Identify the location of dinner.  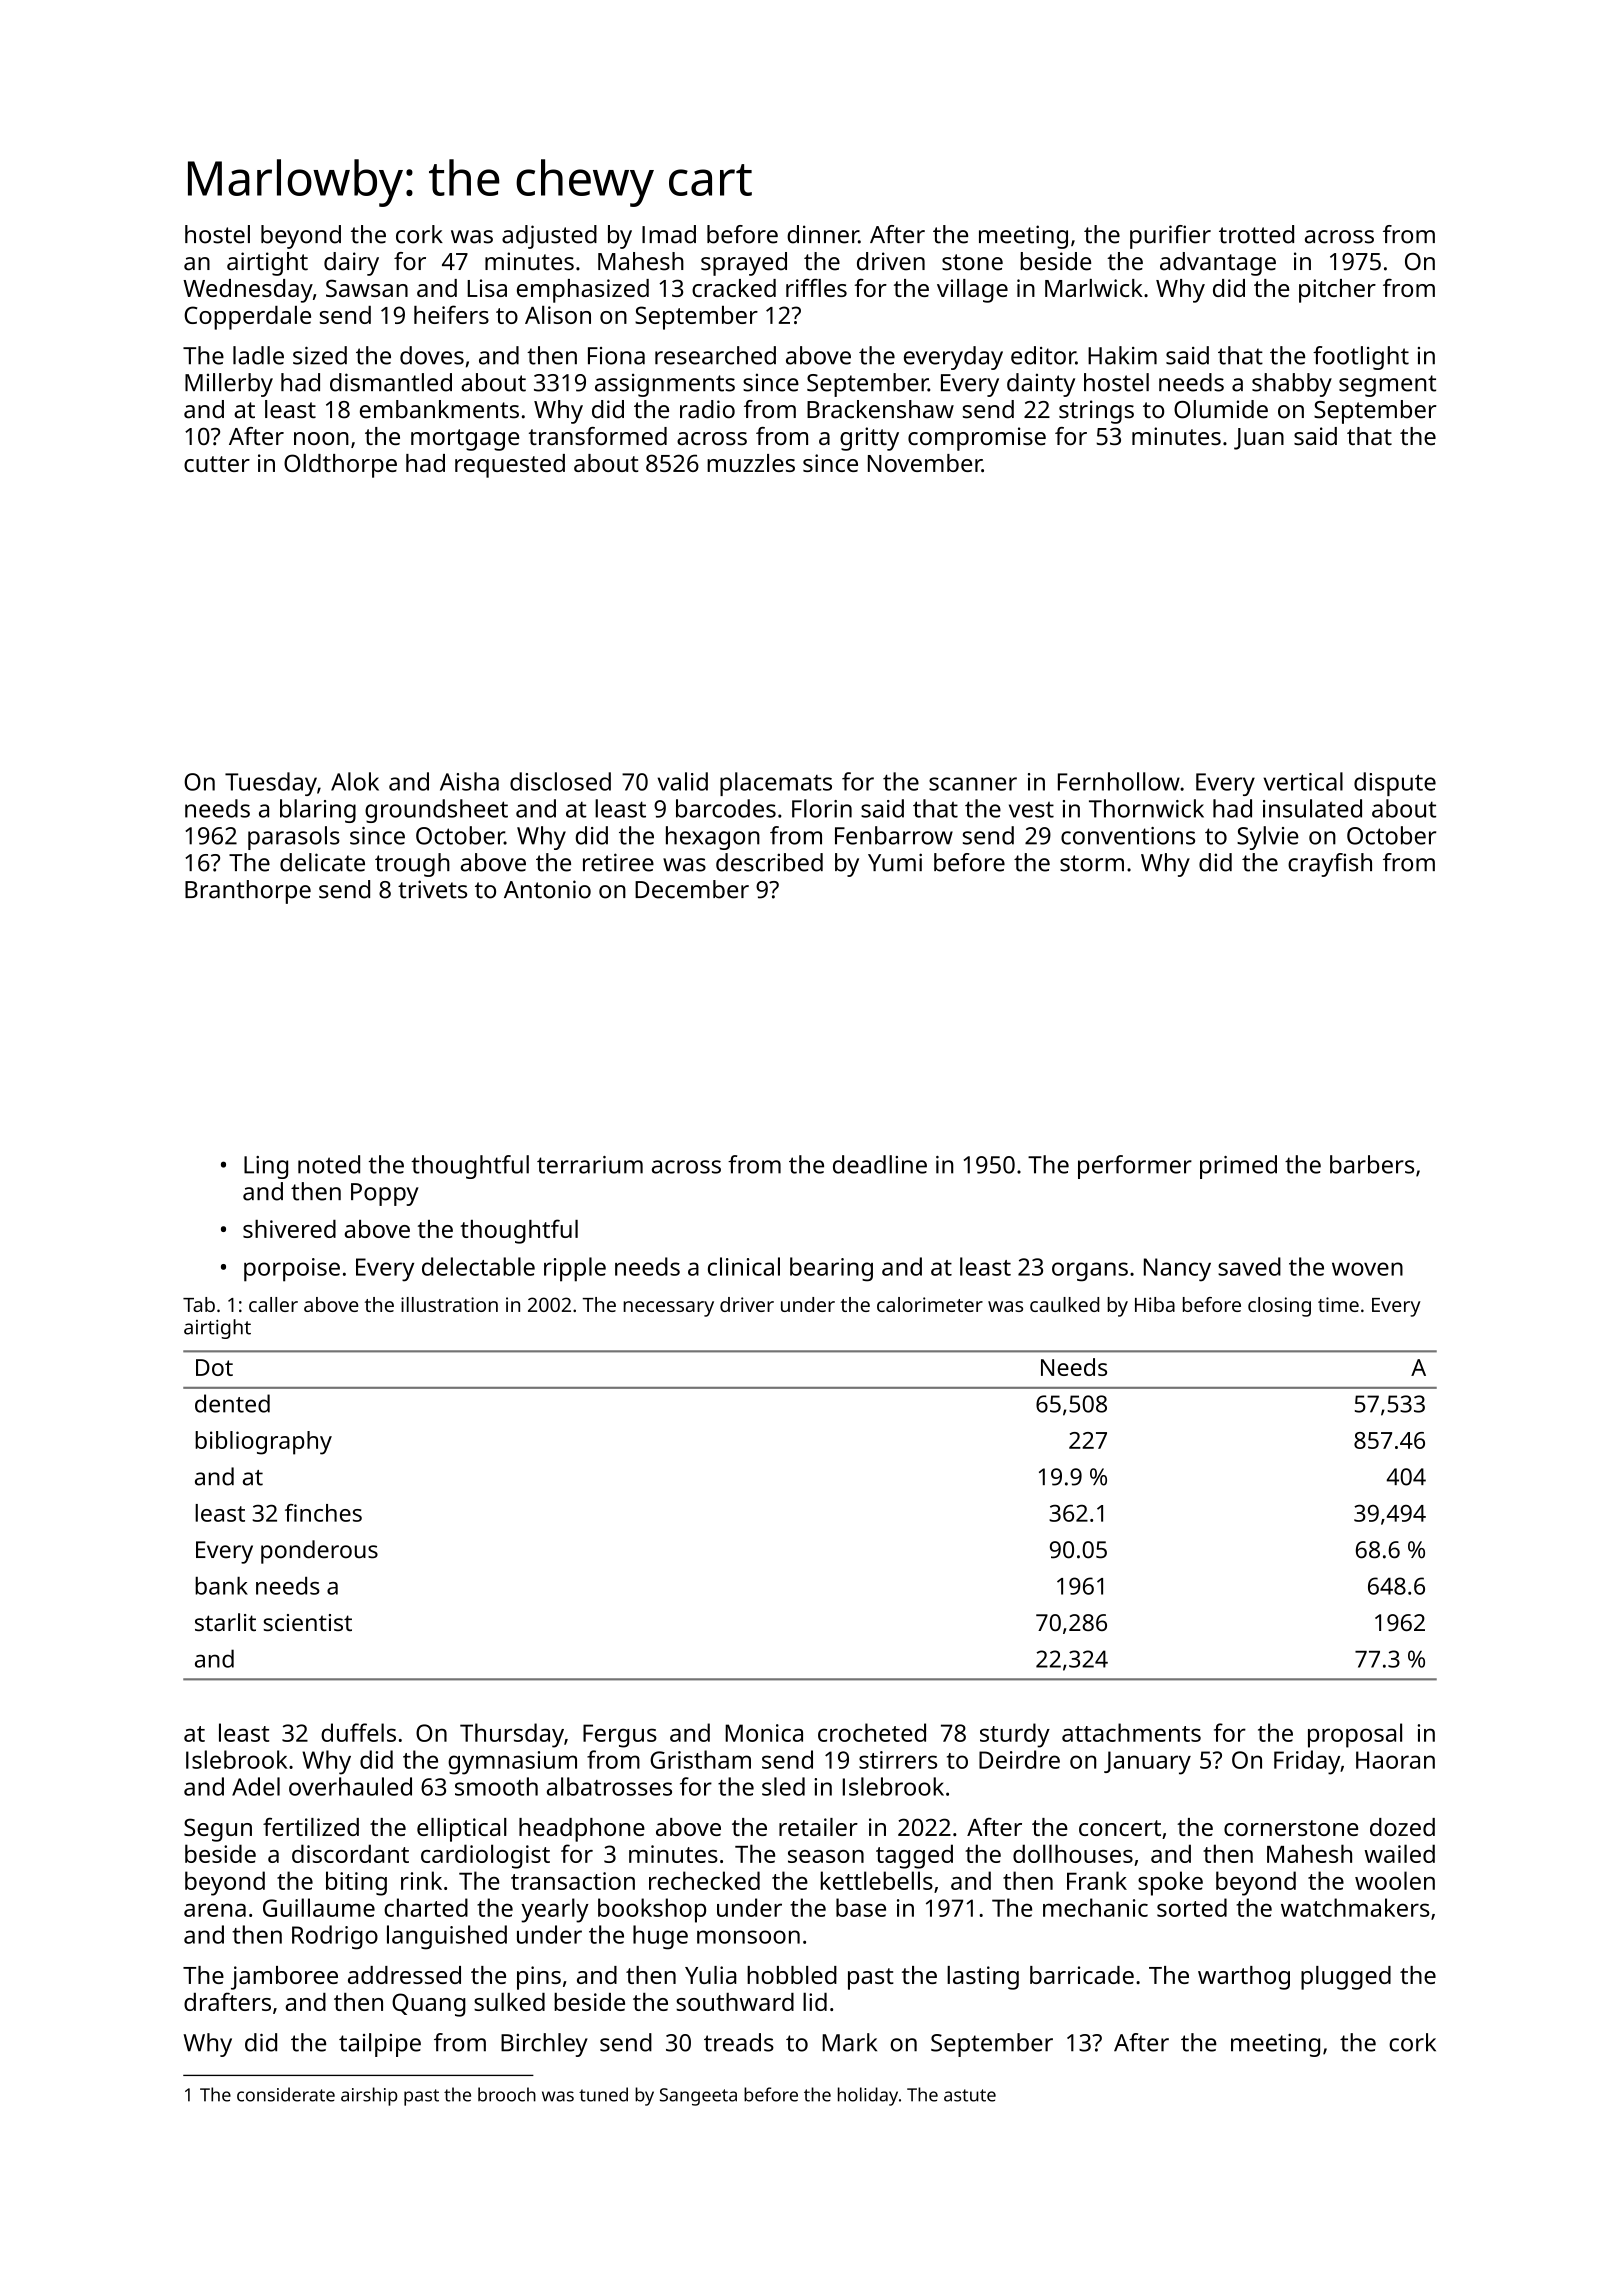
(823, 234).
